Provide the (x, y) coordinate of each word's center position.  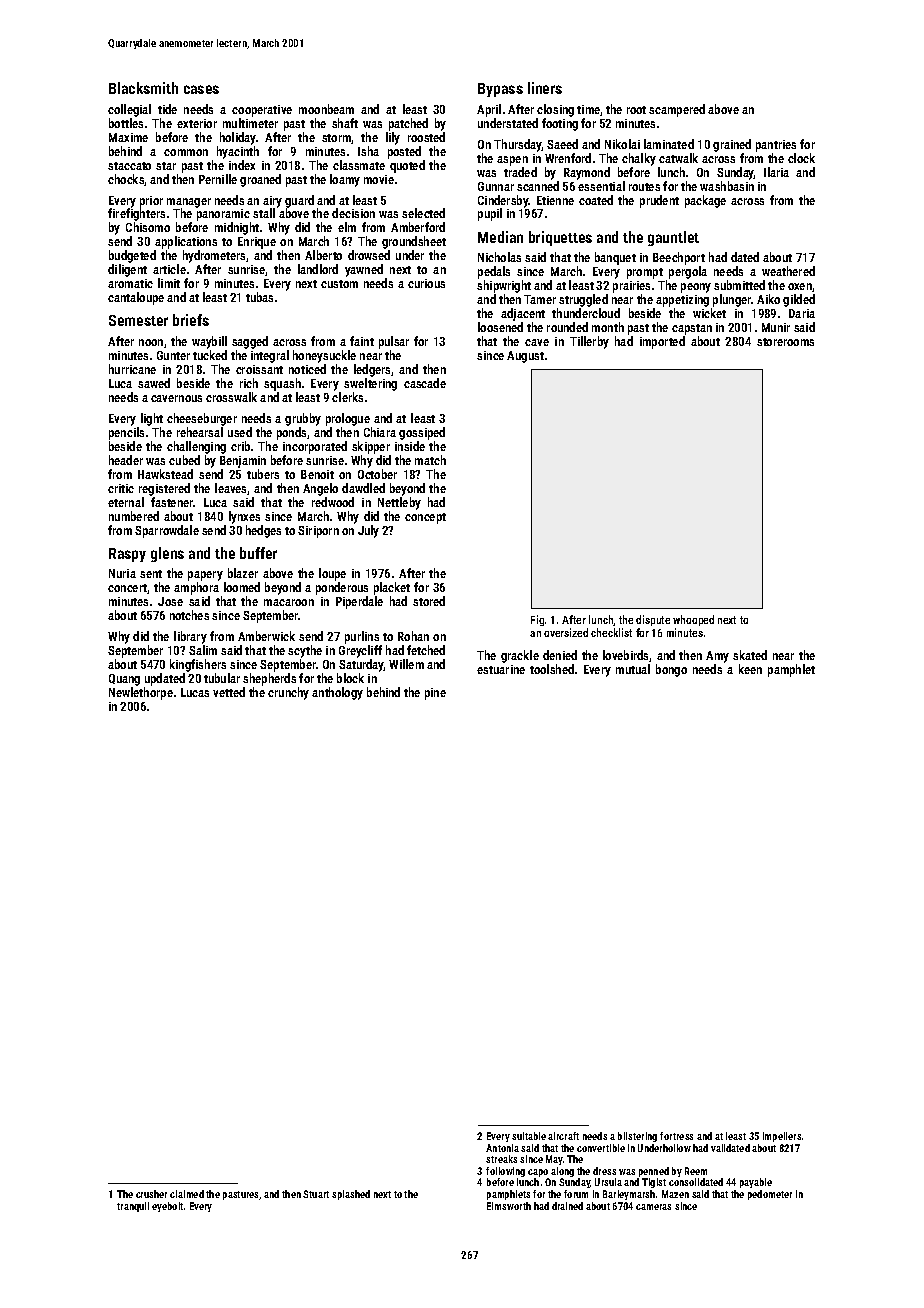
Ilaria (776, 172)
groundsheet (414, 242)
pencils (126, 433)
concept (425, 518)
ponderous (342, 588)
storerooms (785, 342)
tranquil (133, 1207)
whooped (693, 620)
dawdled (363, 488)
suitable (529, 1136)
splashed (351, 1195)
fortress (676, 1136)
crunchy (288, 693)
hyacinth (238, 152)
